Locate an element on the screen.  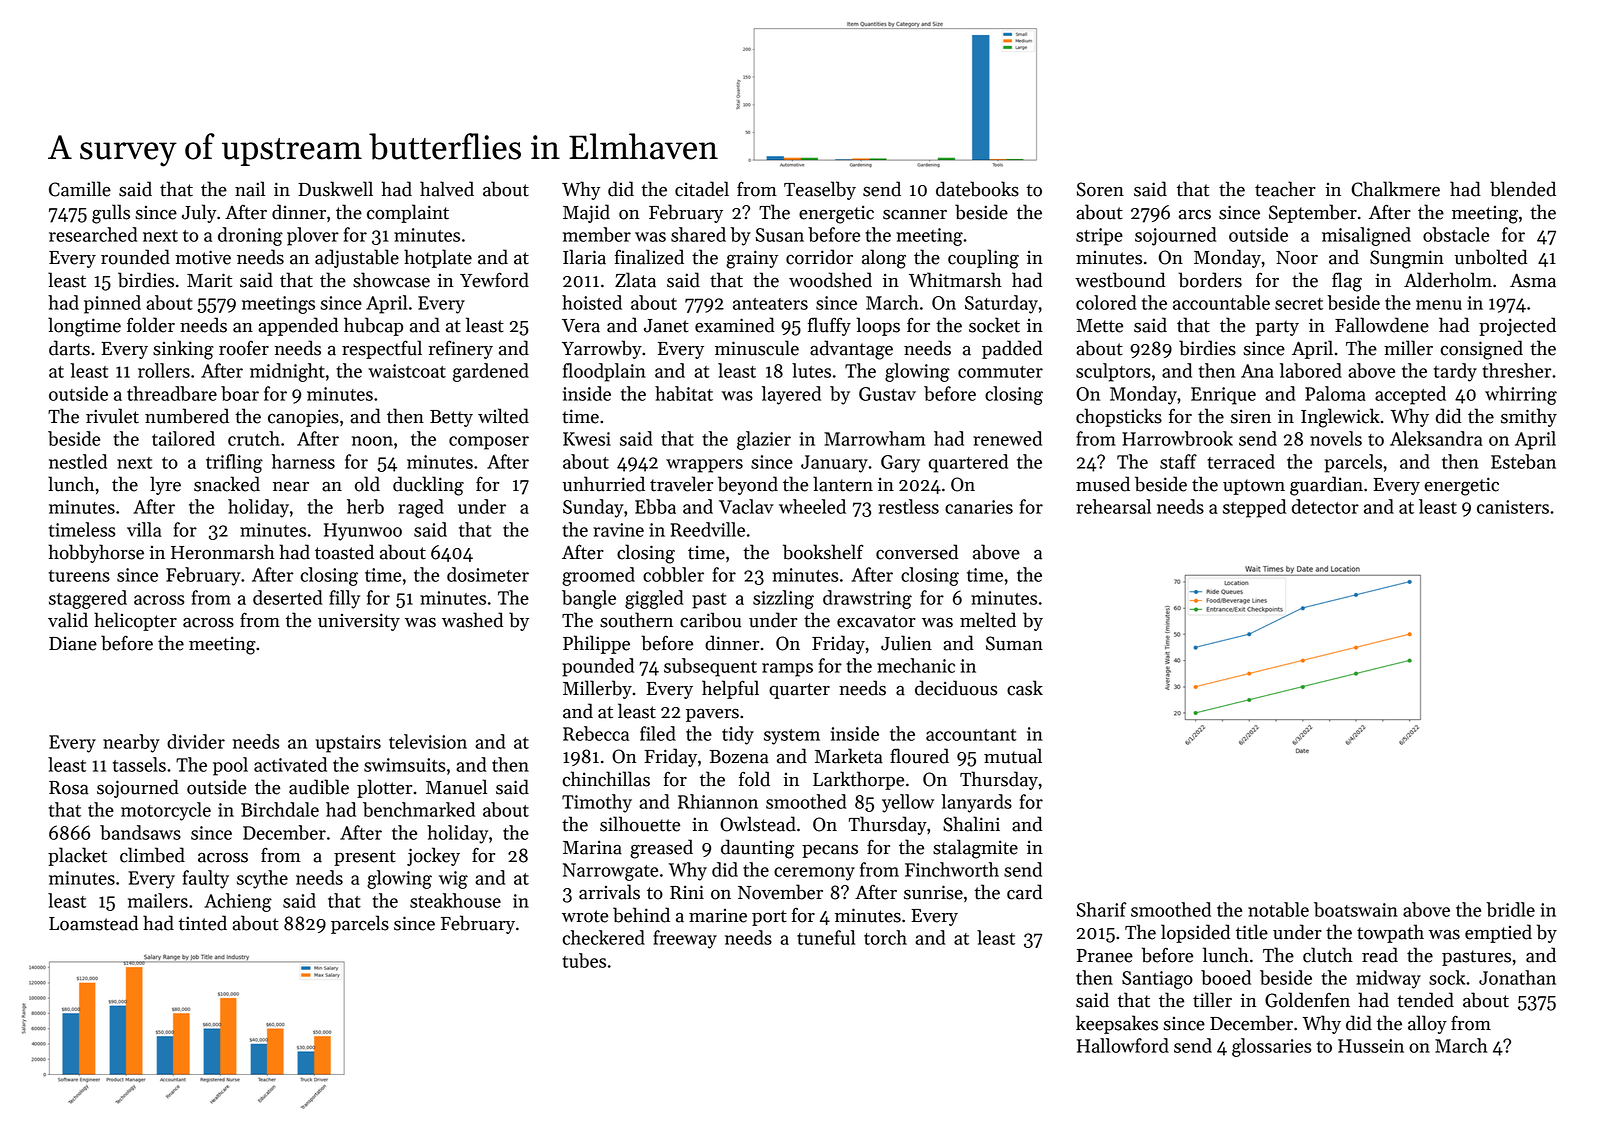
citadel is located at coordinates (702, 189).
